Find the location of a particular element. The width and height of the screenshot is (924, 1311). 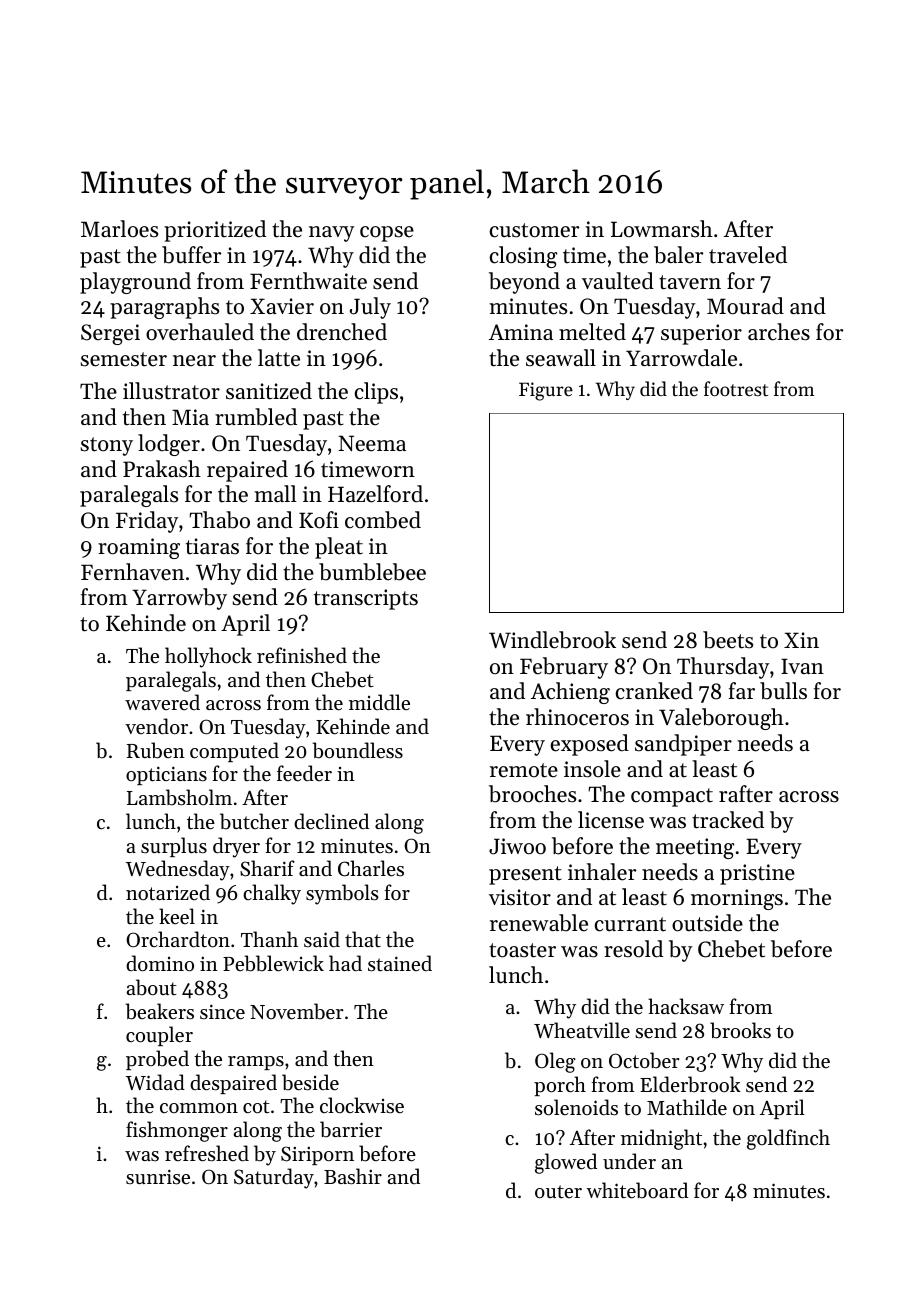

had is located at coordinates (345, 963).
